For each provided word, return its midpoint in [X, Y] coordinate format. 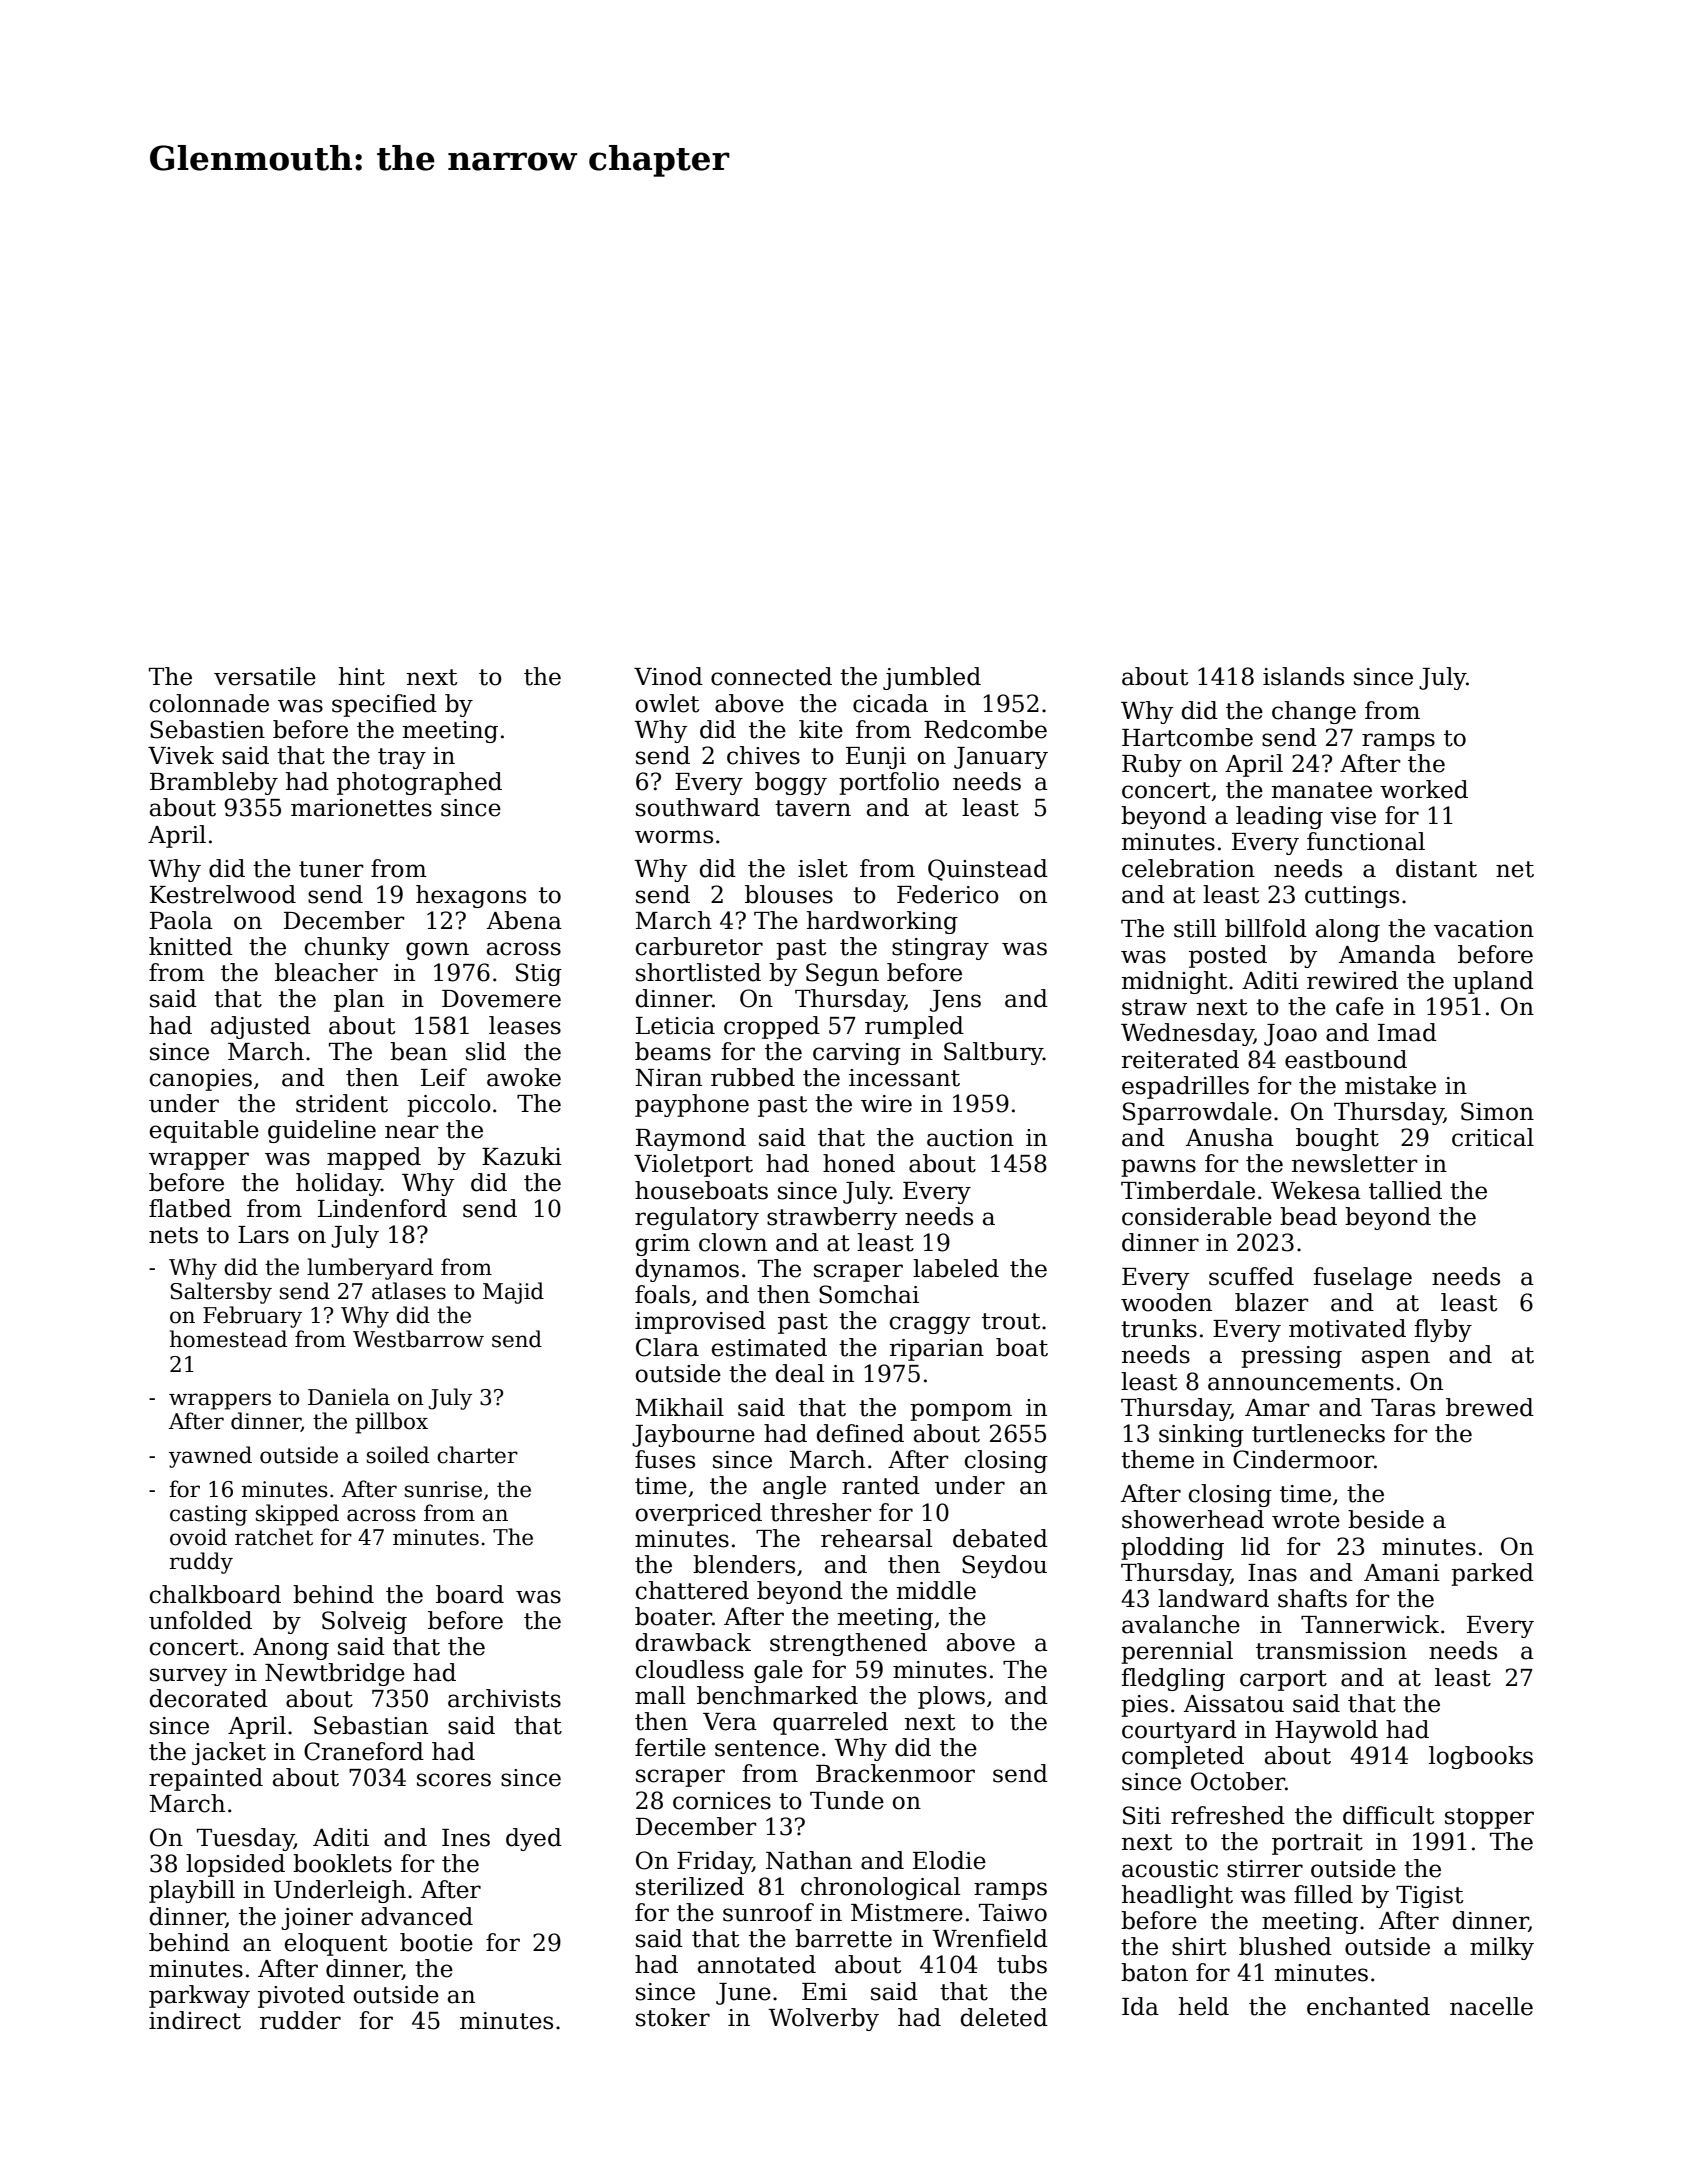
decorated [209, 1698]
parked [1492, 1574]
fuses [665, 1459]
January [1001, 758]
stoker [673, 2017]
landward [1213, 1598]
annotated [757, 1964]
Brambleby [214, 783]
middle [936, 1590]
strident [342, 1103]
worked [1424, 789]
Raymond [691, 1139]
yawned [210, 1457]
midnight [1174, 982]
